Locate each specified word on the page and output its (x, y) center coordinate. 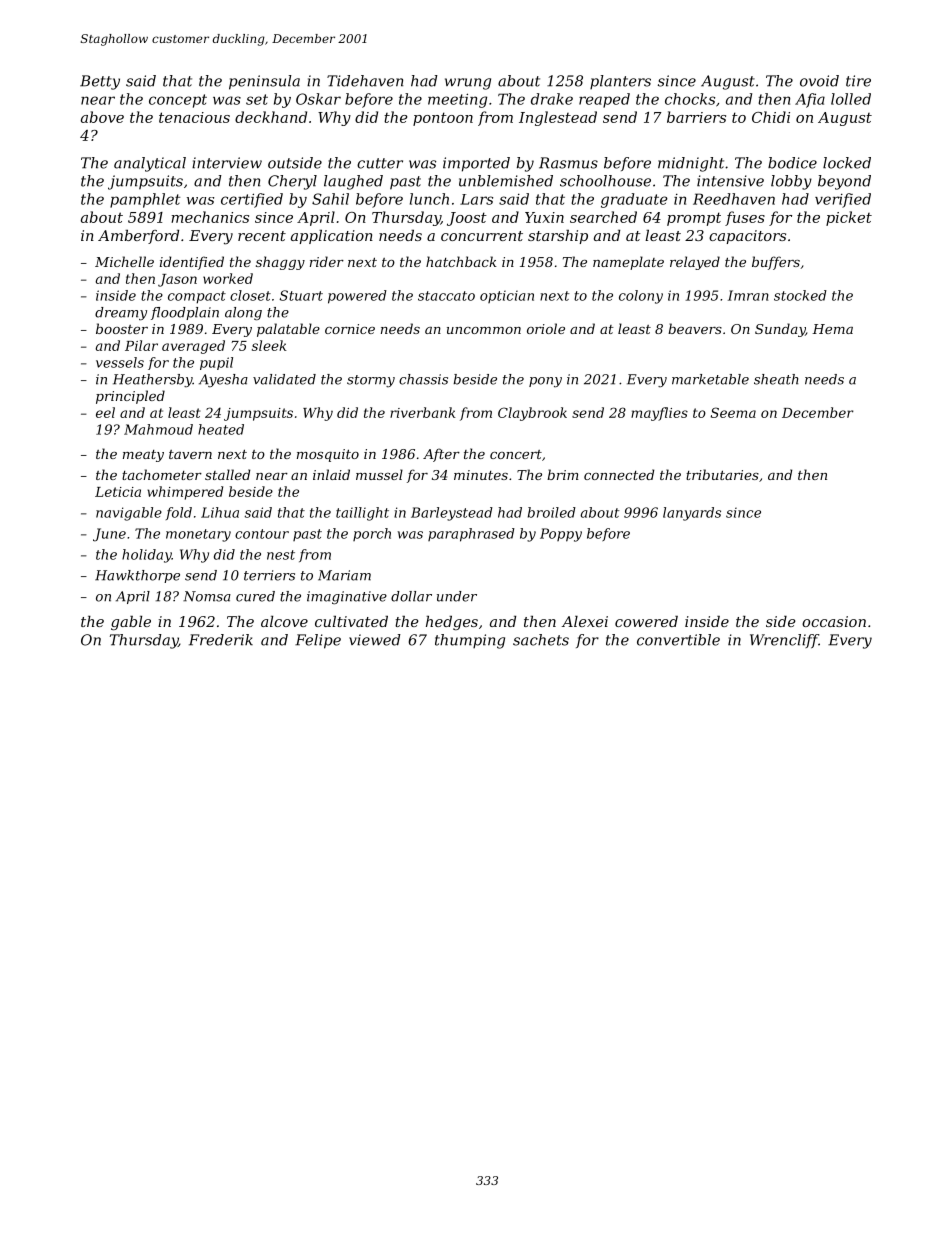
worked (228, 278)
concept (178, 101)
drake (552, 99)
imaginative (347, 597)
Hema (832, 329)
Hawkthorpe (137, 576)
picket (849, 218)
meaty (143, 456)
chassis (423, 379)
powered (357, 297)
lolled (851, 99)
